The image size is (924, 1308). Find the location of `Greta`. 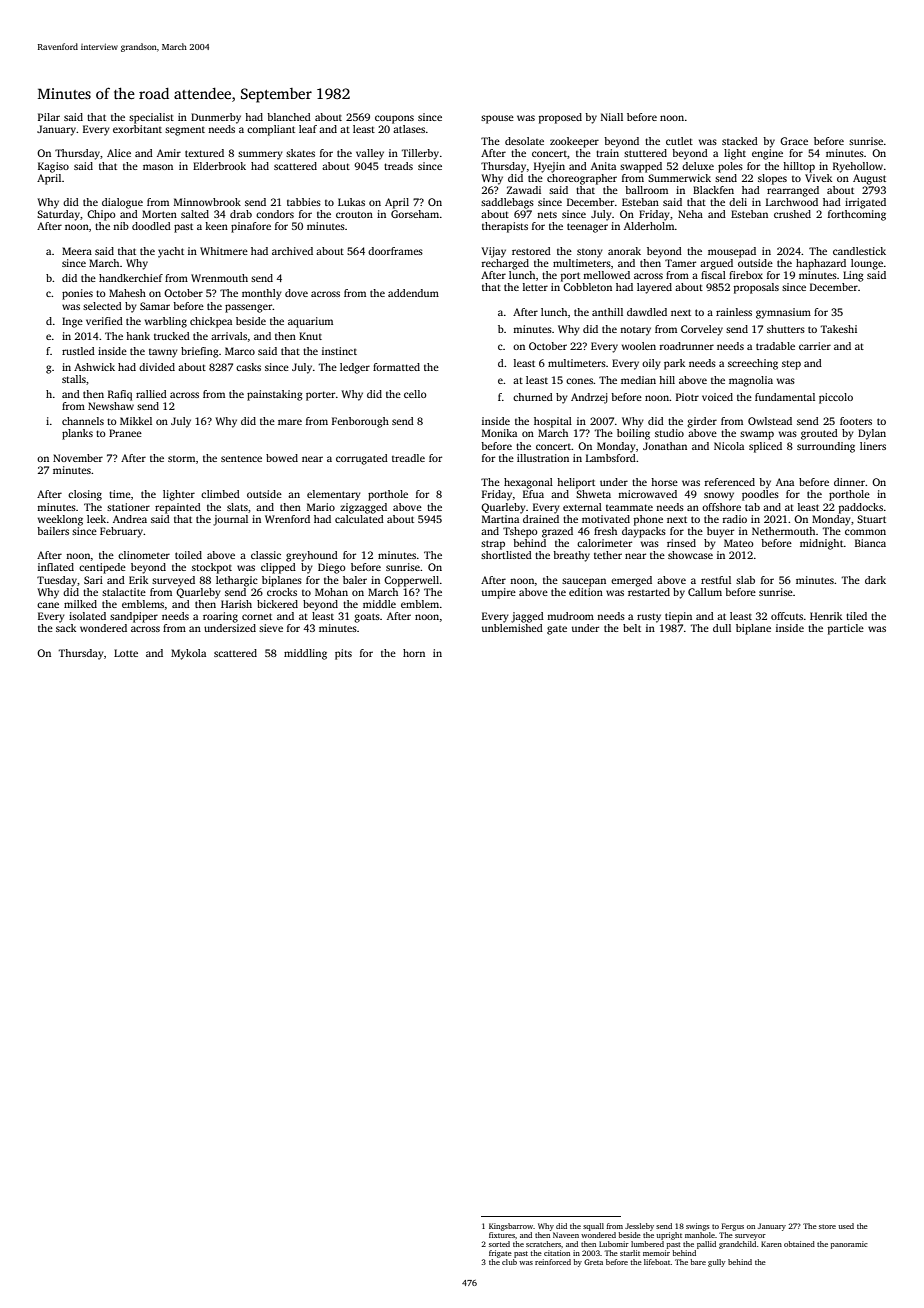

Greta is located at coordinates (593, 1262).
